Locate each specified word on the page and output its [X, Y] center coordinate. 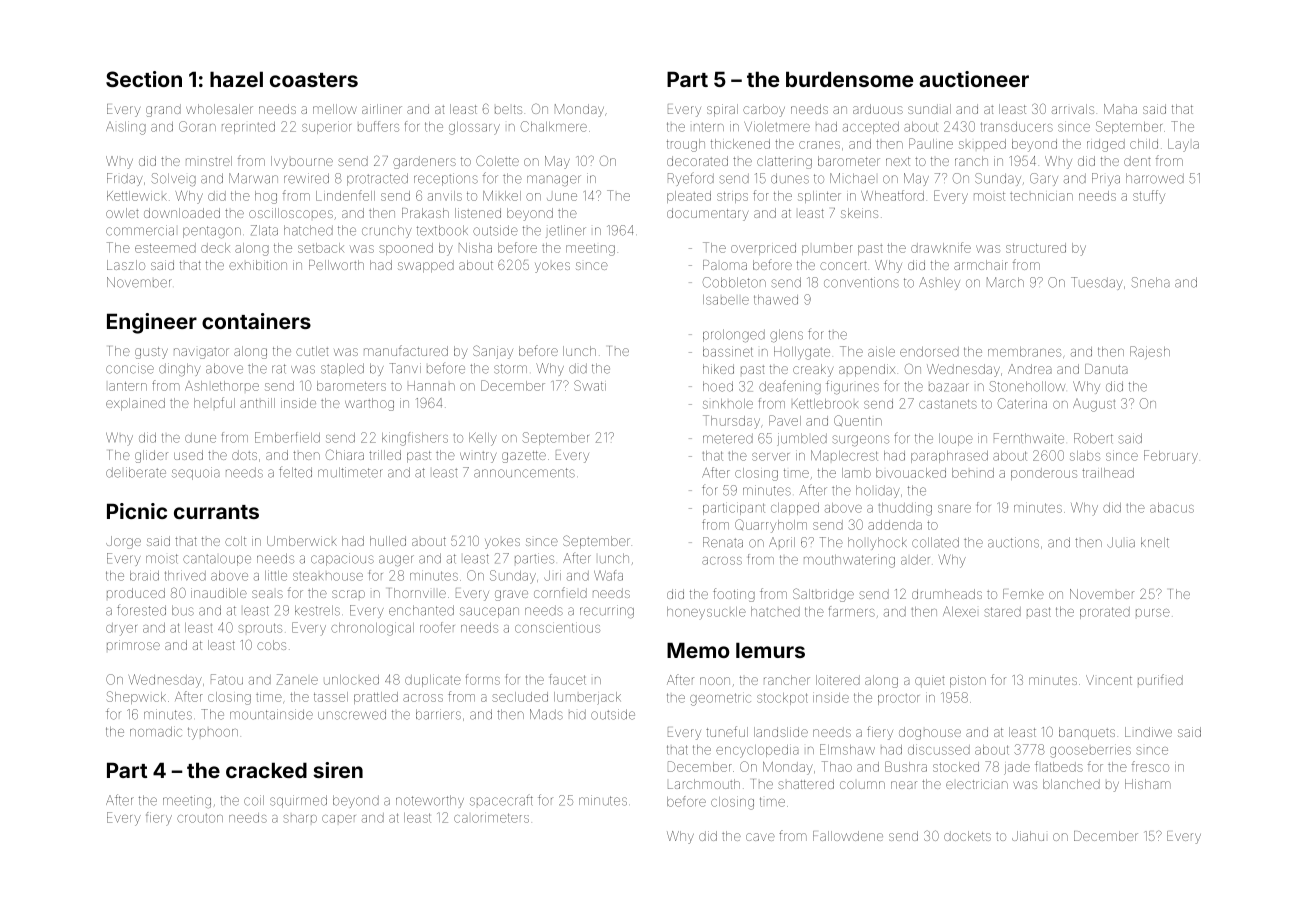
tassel [331, 697]
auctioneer [974, 79]
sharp [300, 819]
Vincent [1109, 680]
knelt [1155, 542]
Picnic [137, 511]
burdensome [849, 79]
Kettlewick [137, 196]
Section [144, 79]
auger [396, 561]
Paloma [725, 265]
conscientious [557, 627]
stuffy [1149, 197]
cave [760, 837]
